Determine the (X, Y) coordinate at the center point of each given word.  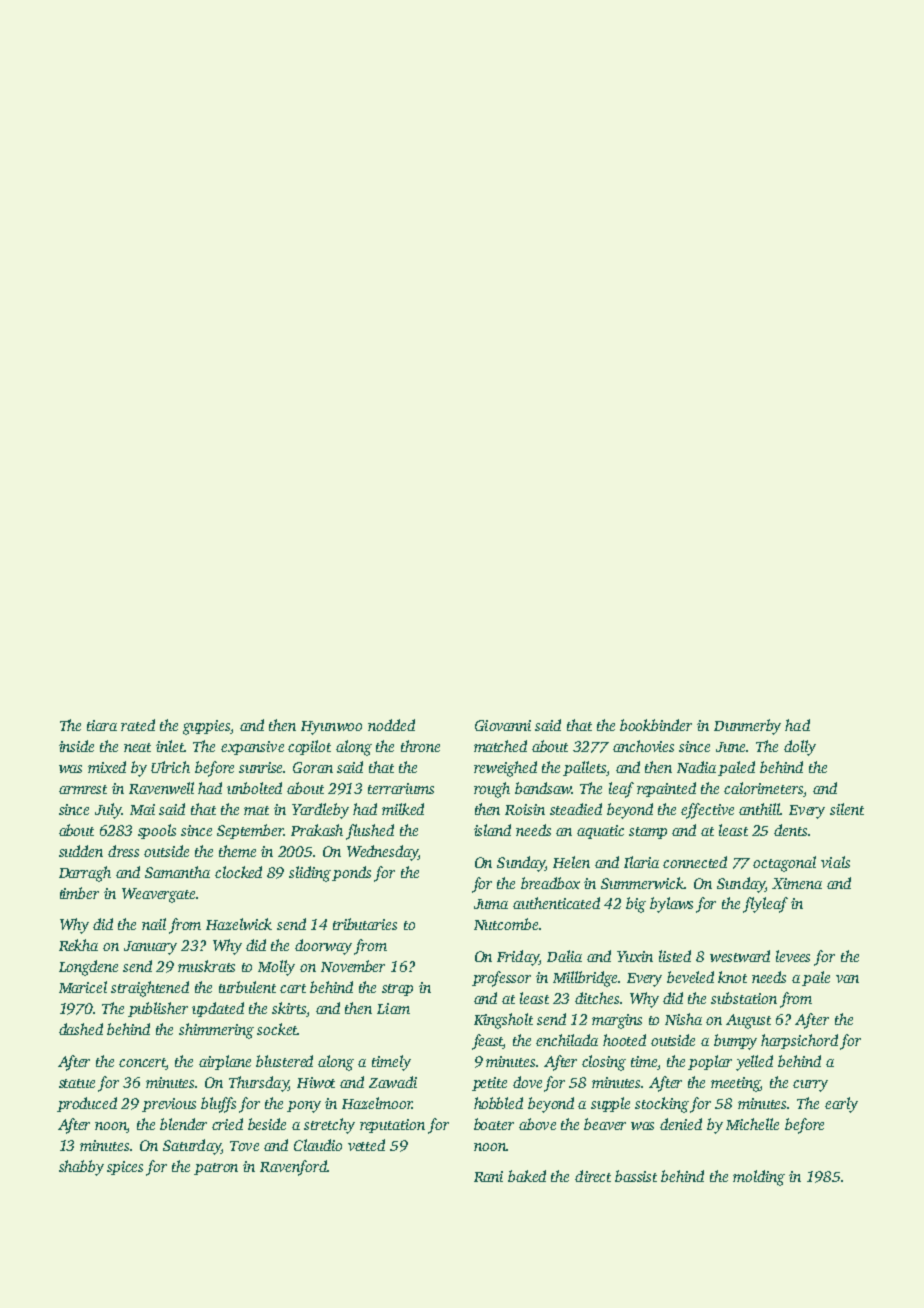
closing (604, 1063)
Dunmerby (747, 727)
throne (420, 746)
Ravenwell (161, 788)
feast (488, 1042)
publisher (158, 1009)
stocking (662, 1105)
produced (87, 1104)
